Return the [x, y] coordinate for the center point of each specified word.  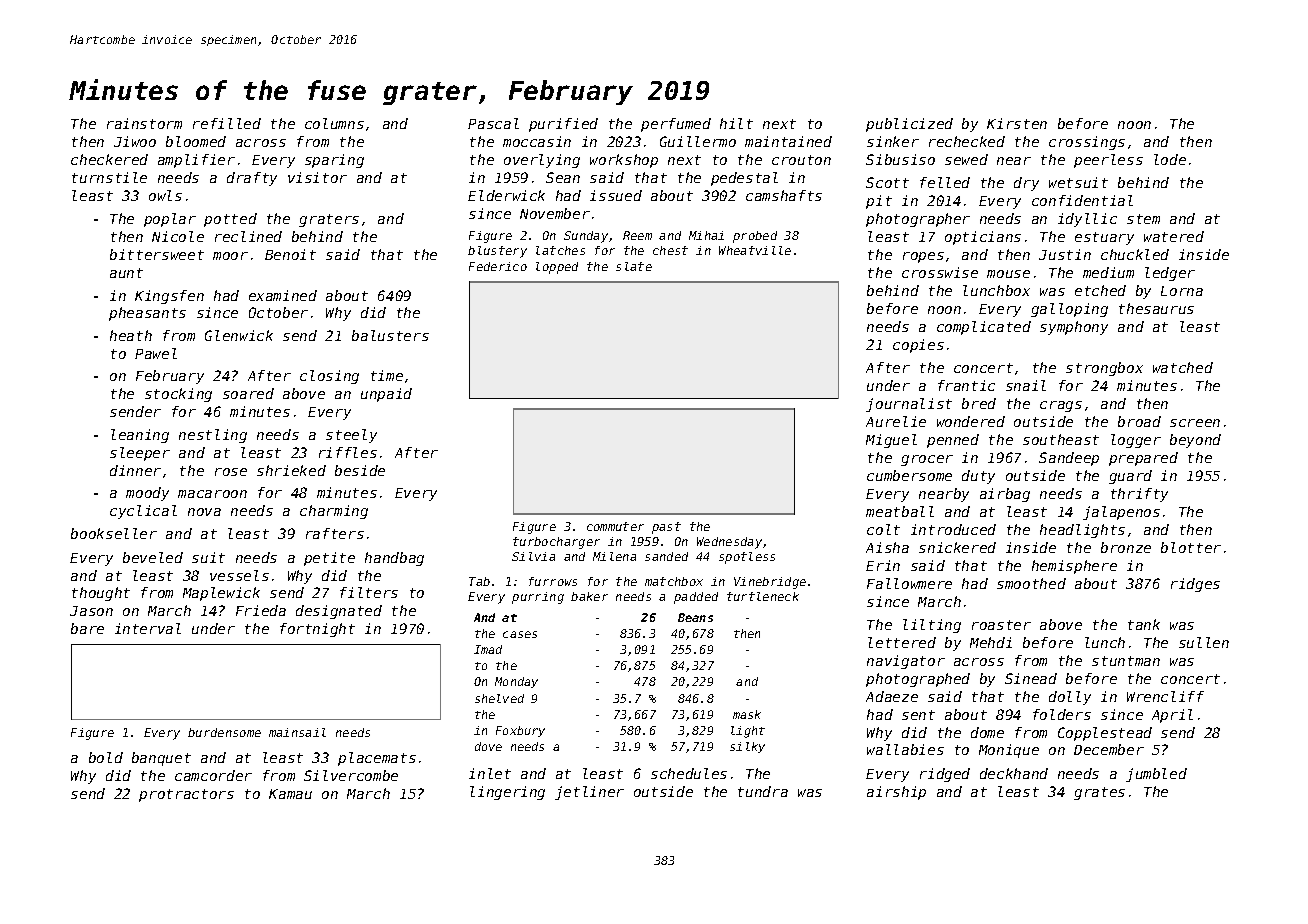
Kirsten [1017, 123]
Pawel [156, 353]
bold [106, 757]
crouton [801, 160]
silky [747, 747]
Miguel [891, 441]
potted [230, 220]
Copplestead [1105, 734]
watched [1183, 367]
